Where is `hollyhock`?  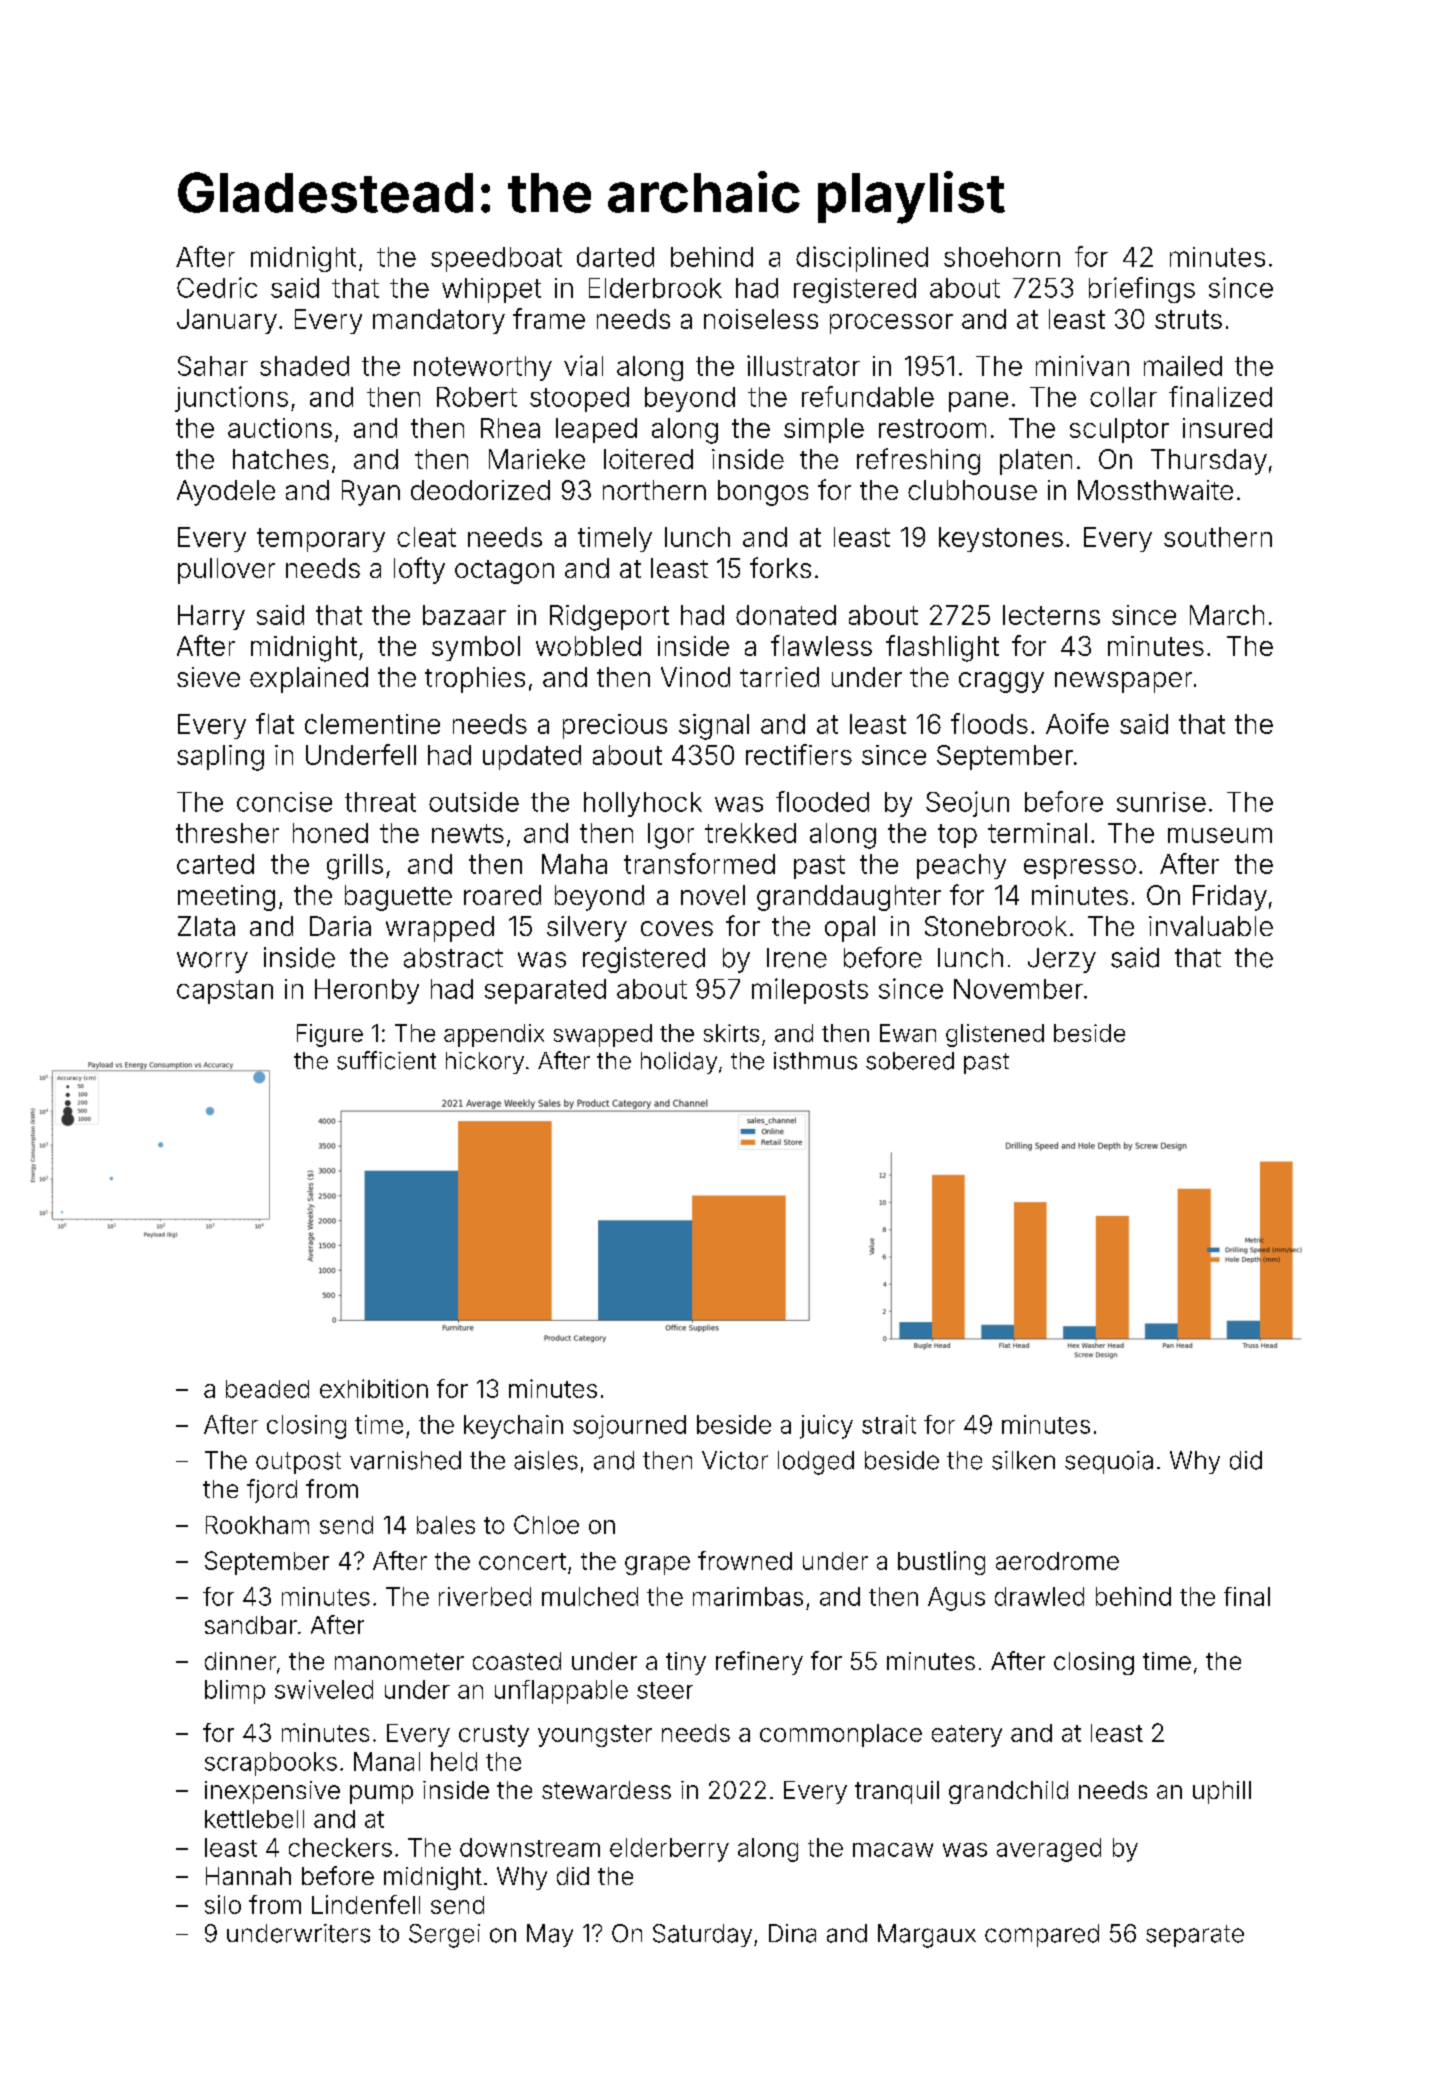
hollyhock is located at coordinates (643, 804).
